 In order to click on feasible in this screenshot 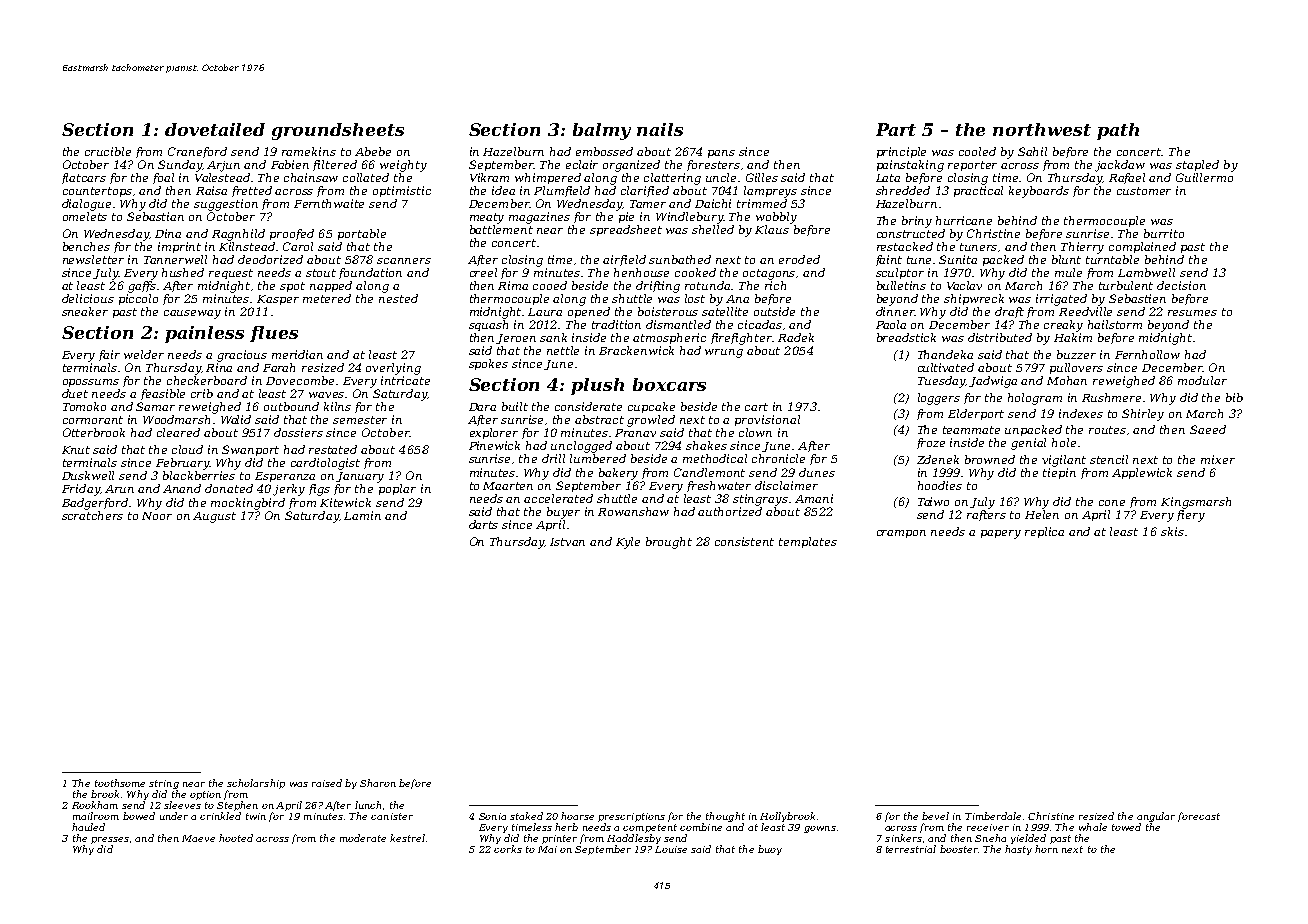, I will do `click(163, 394)`.
